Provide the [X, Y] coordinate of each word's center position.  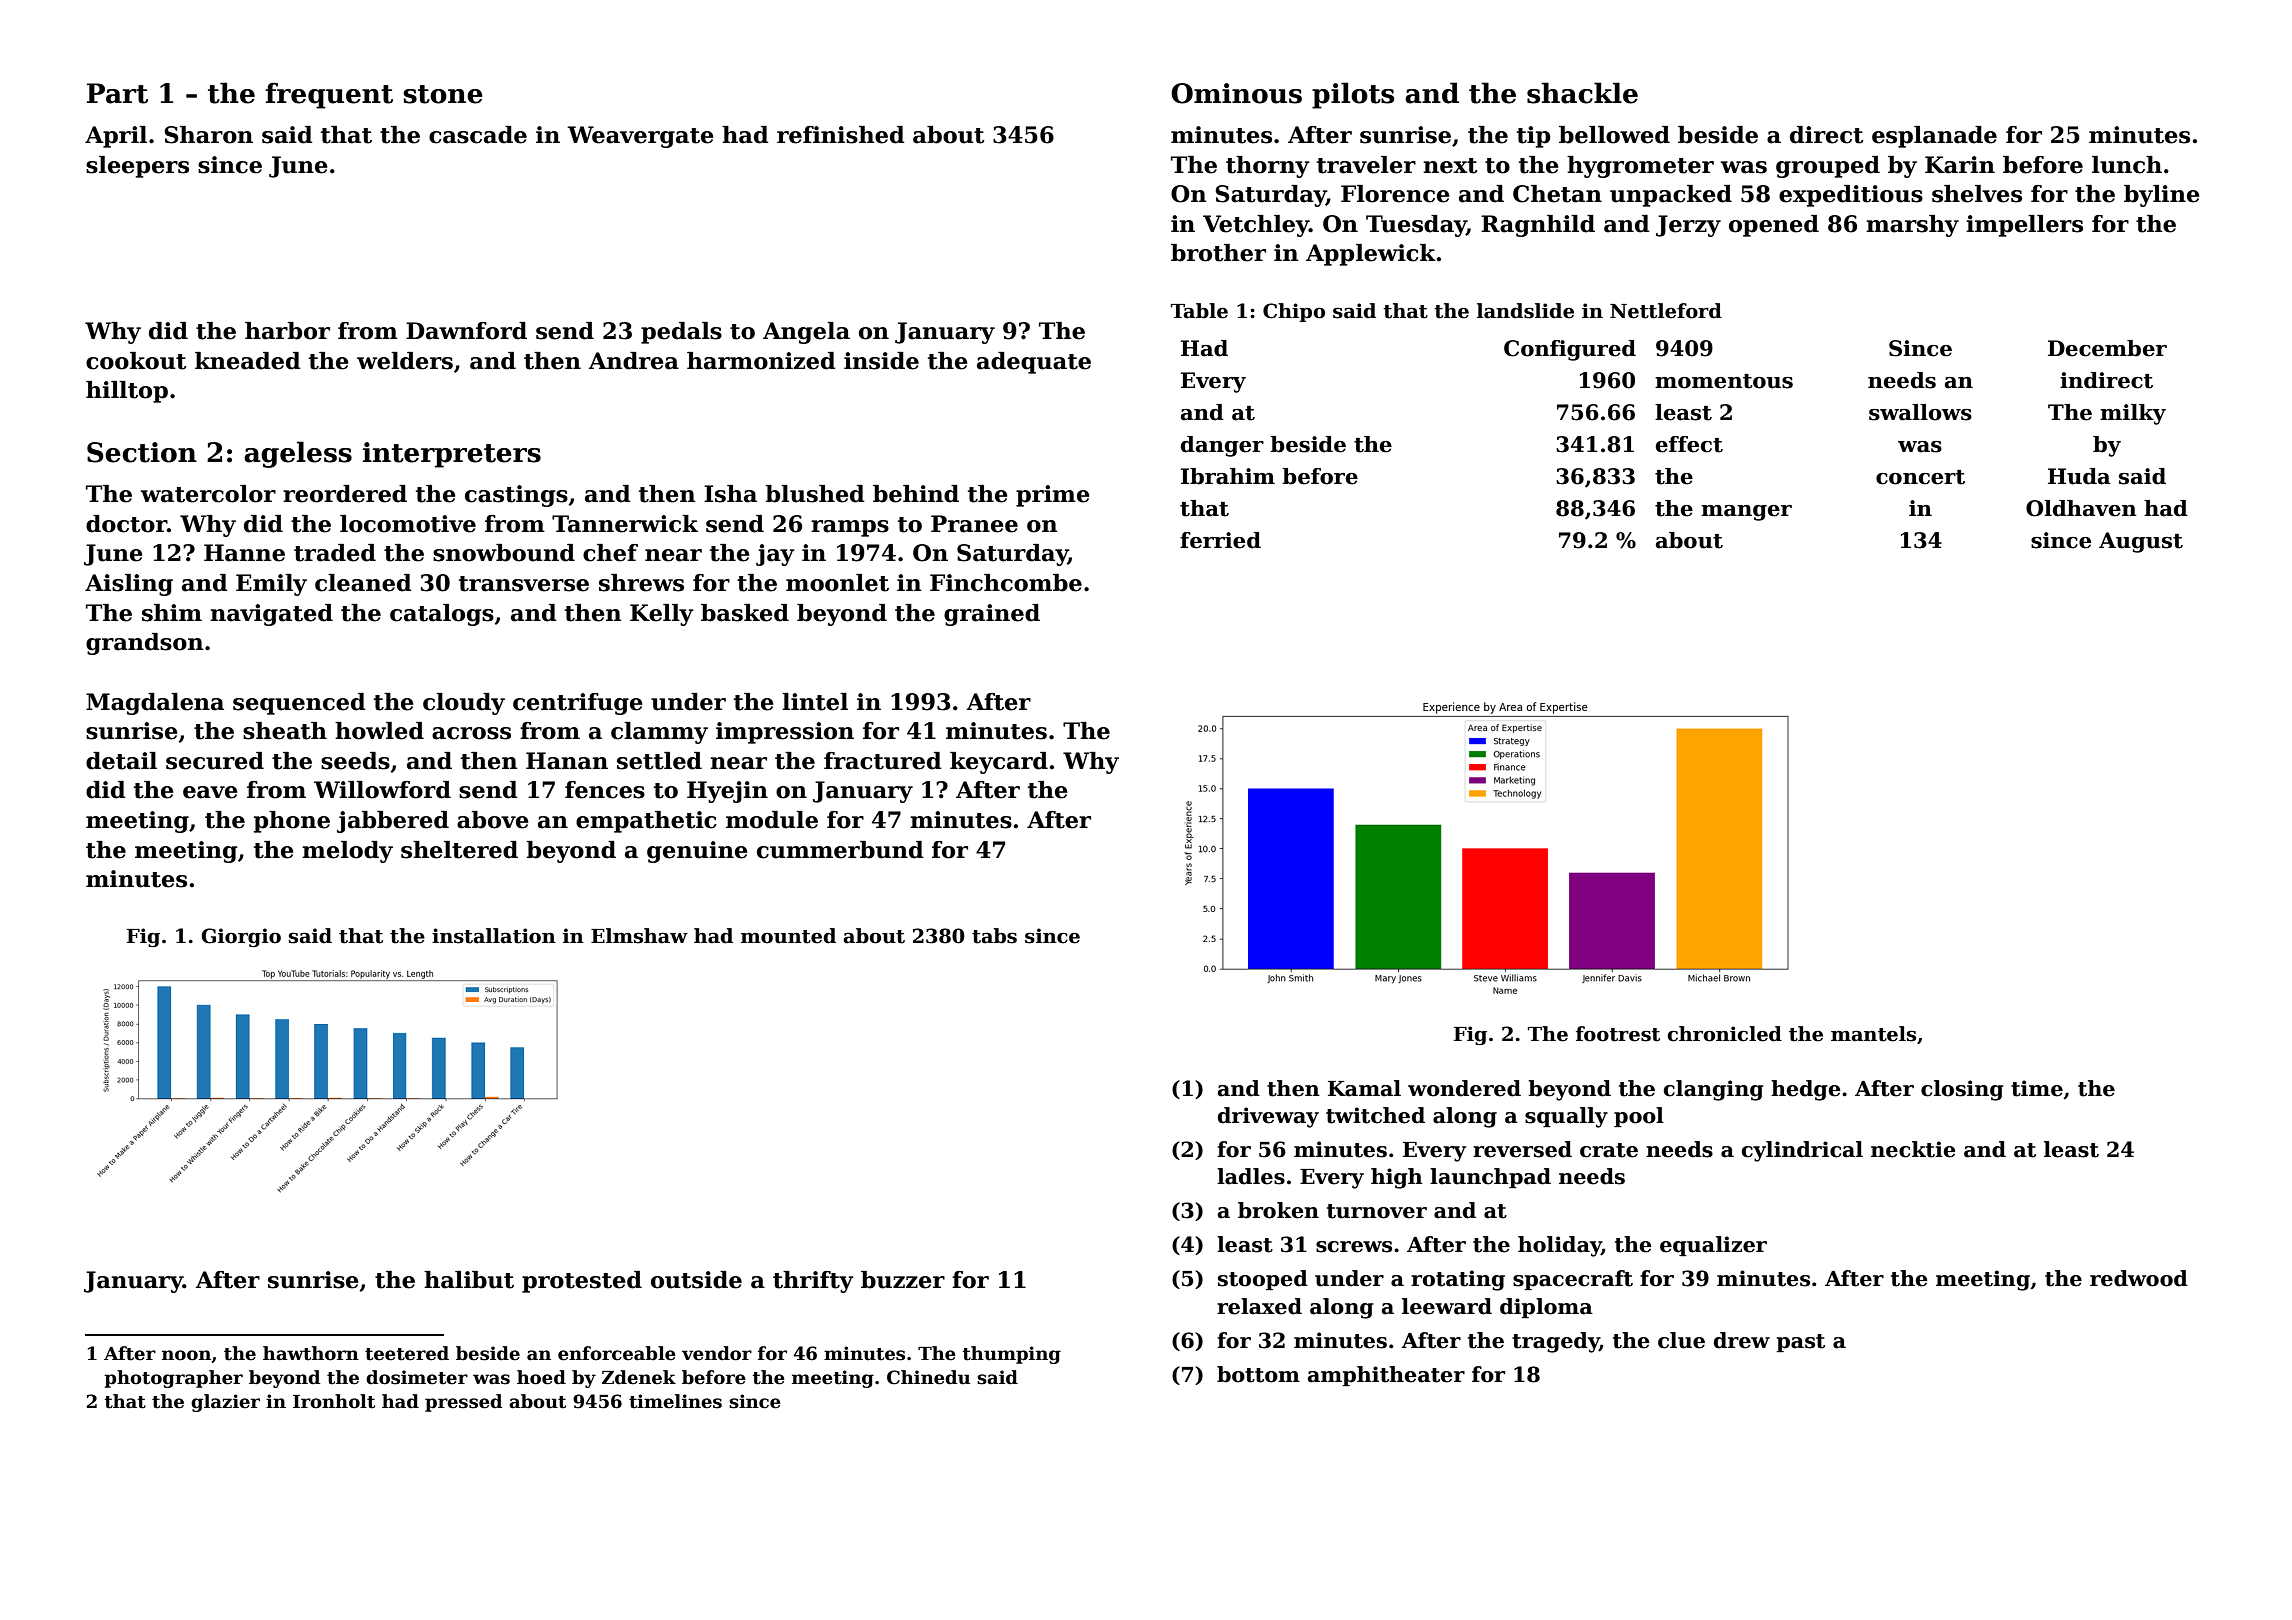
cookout [136, 361]
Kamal [1364, 1088]
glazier [225, 1403]
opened [1774, 226]
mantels [1873, 1034]
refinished [841, 135]
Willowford [382, 790]
